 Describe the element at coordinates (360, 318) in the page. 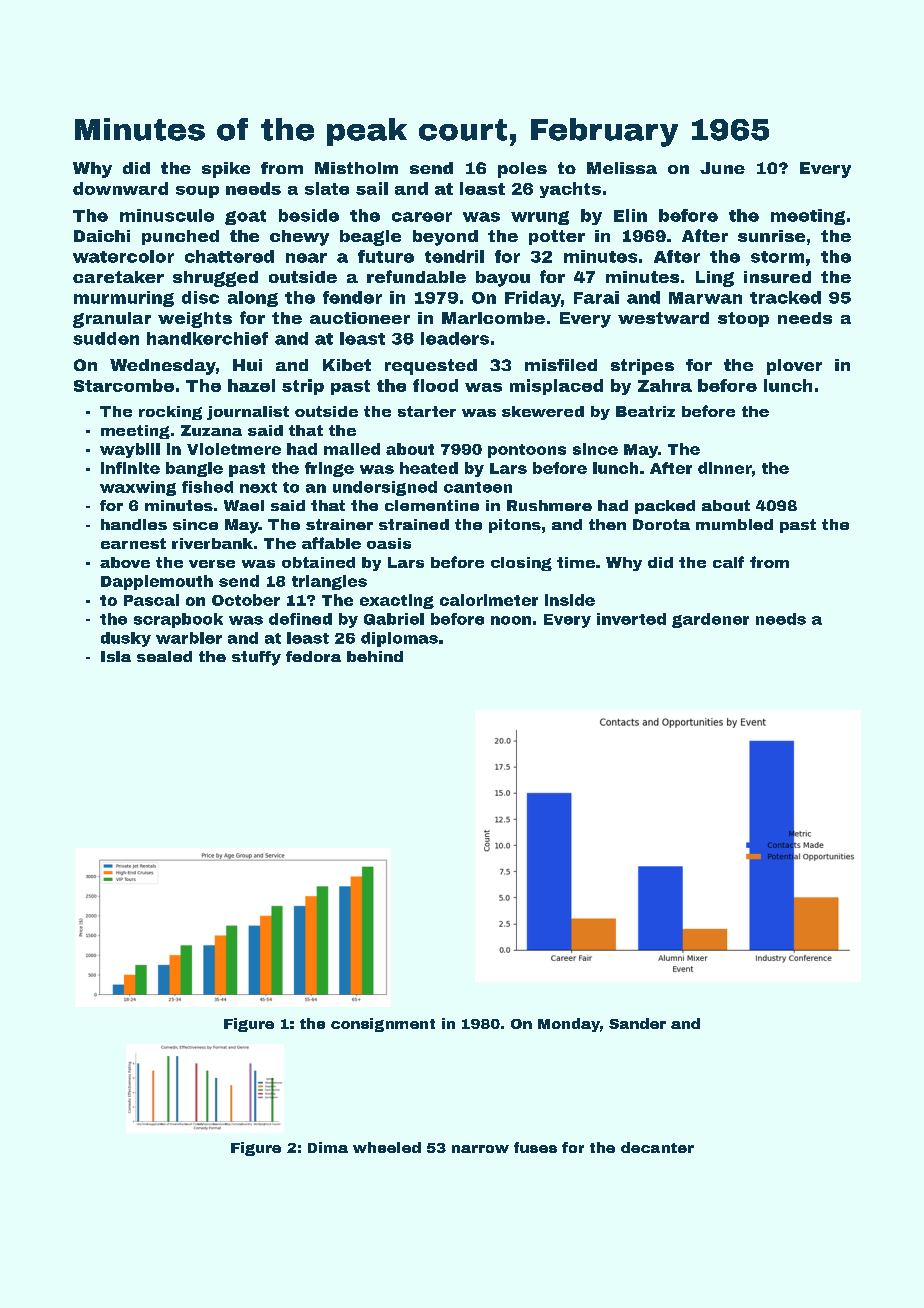

I see `auctioneer` at that location.
